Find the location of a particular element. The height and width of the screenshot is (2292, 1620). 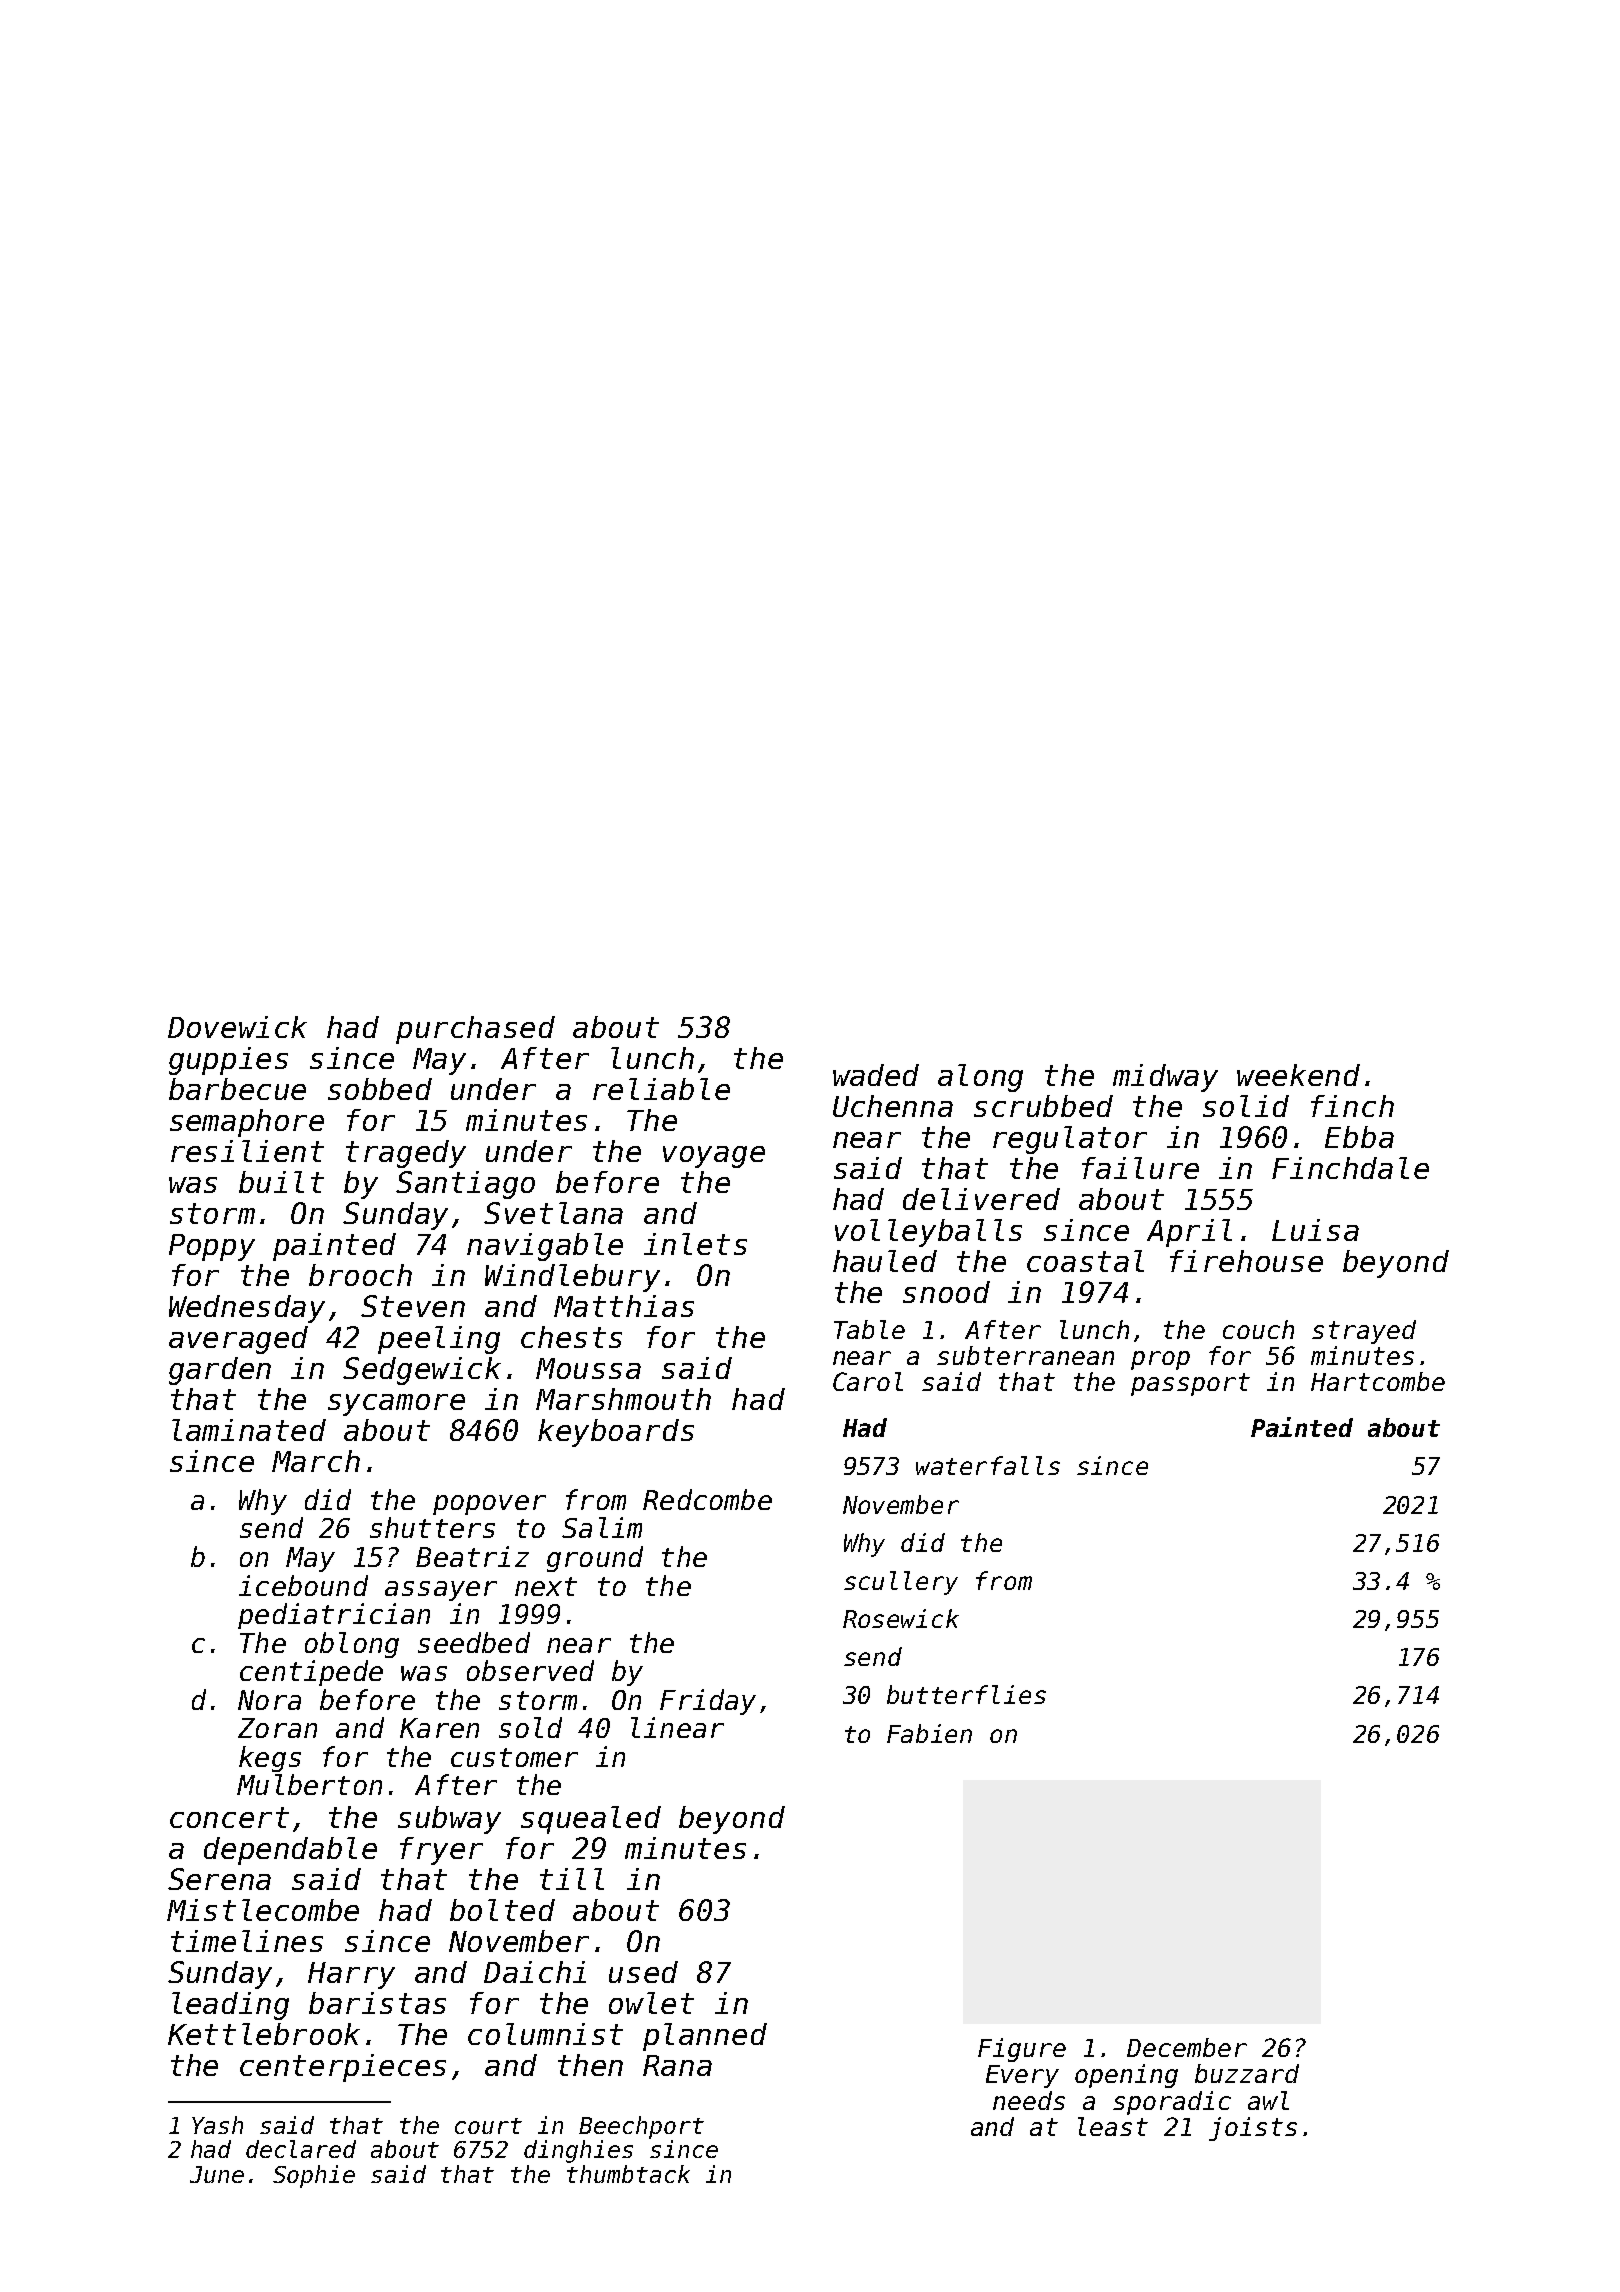

declared is located at coordinates (301, 2149).
